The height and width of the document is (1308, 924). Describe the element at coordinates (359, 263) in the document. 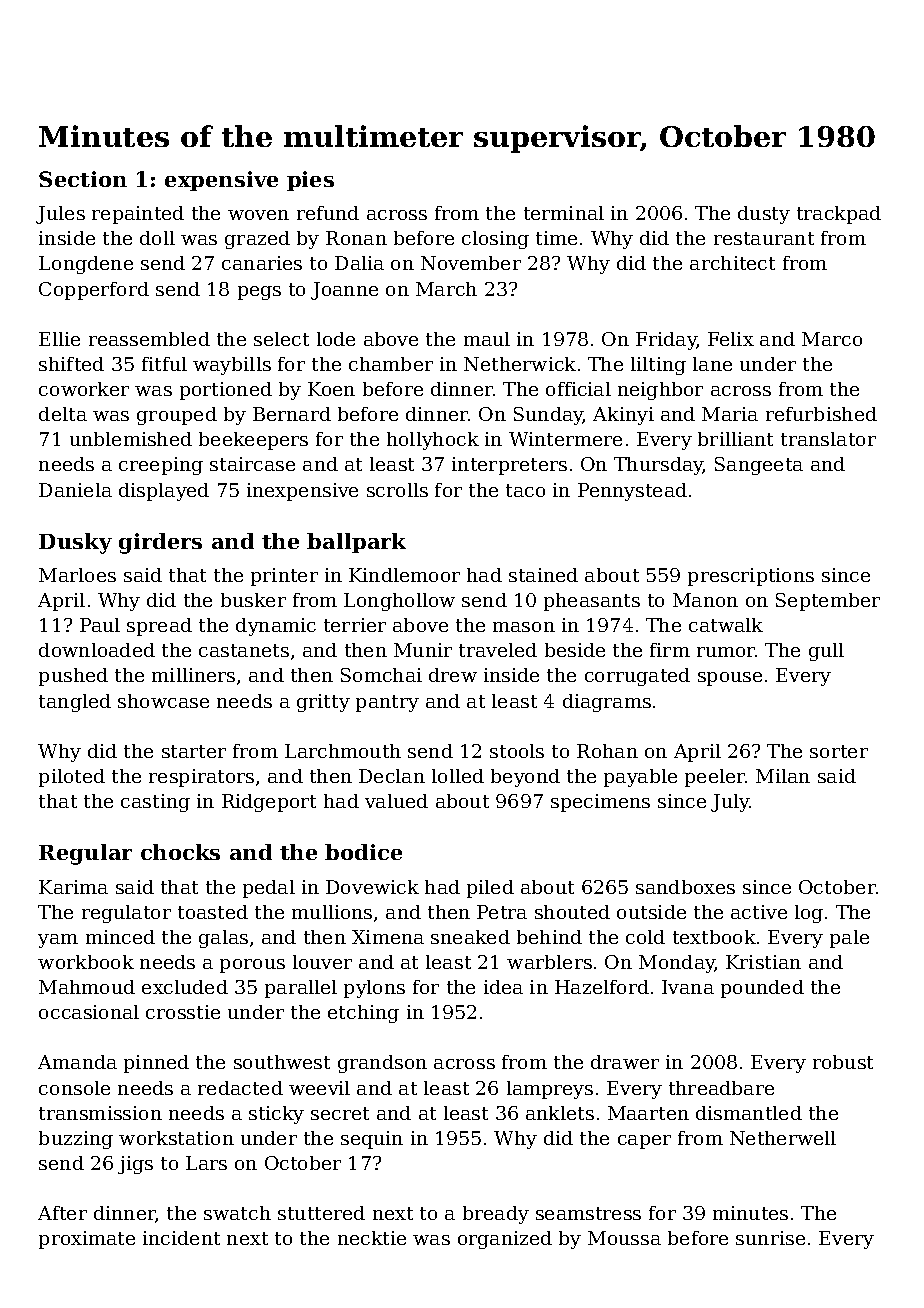

I see `Dalia` at that location.
